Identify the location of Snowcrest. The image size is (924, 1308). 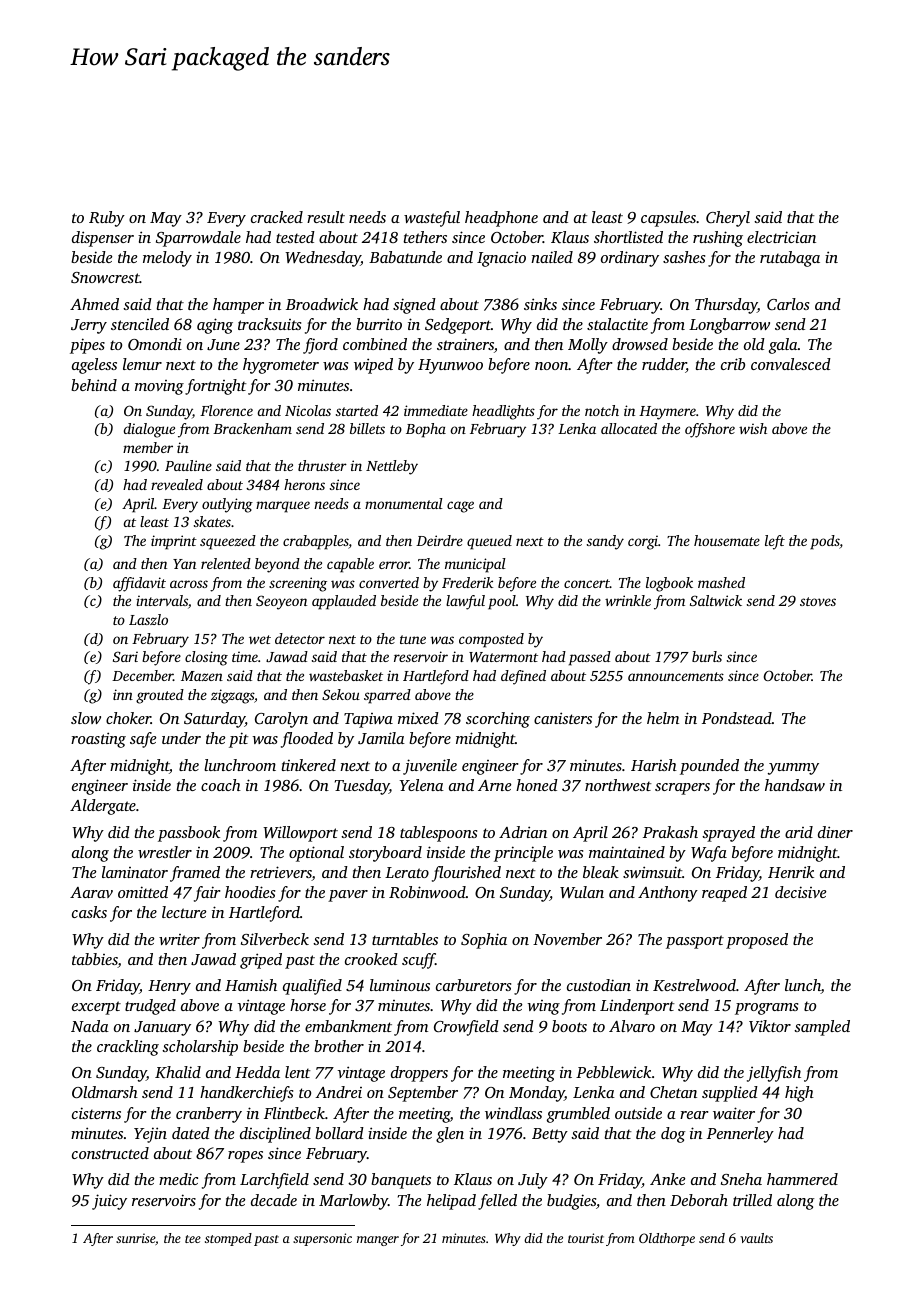
(105, 277).
